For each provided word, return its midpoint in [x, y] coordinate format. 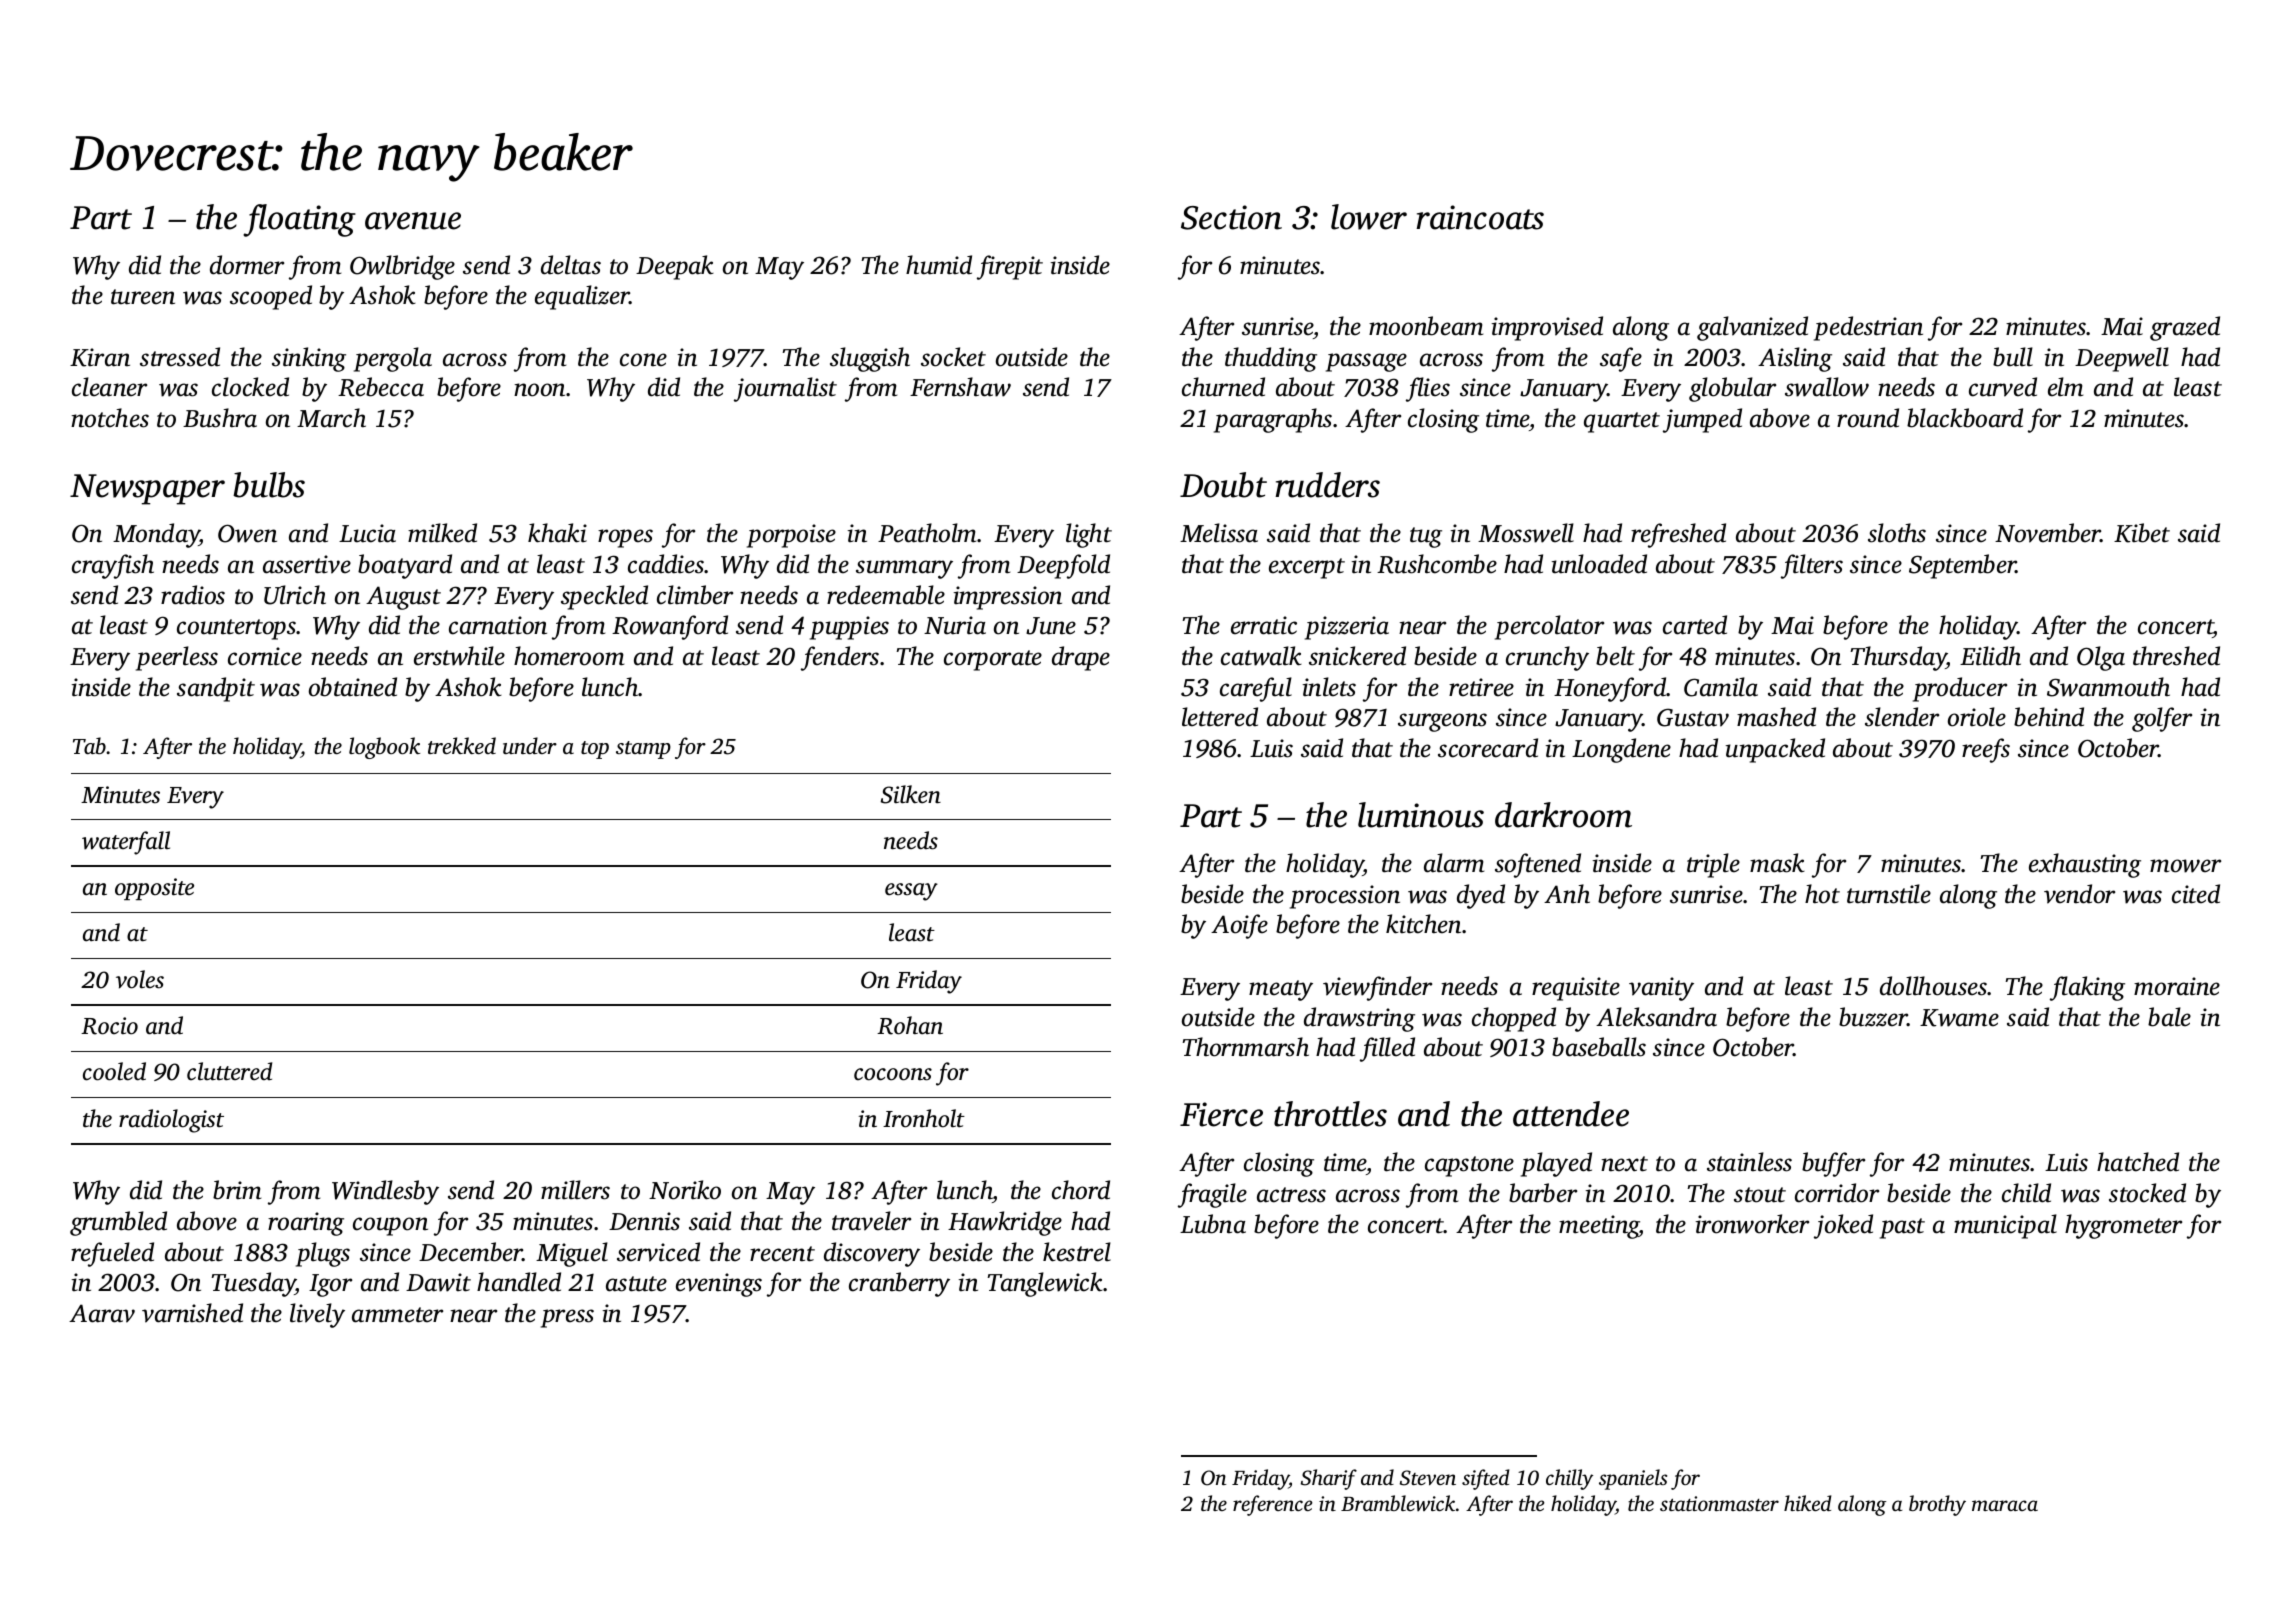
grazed [2185, 328]
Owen [247, 533]
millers [575, 1190]
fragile [1212, 1195]
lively [317, 1315]
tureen [143, 297]
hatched [2138, 1162]
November [2048, 533]
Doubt [1223, 485]
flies [1428, 389]
